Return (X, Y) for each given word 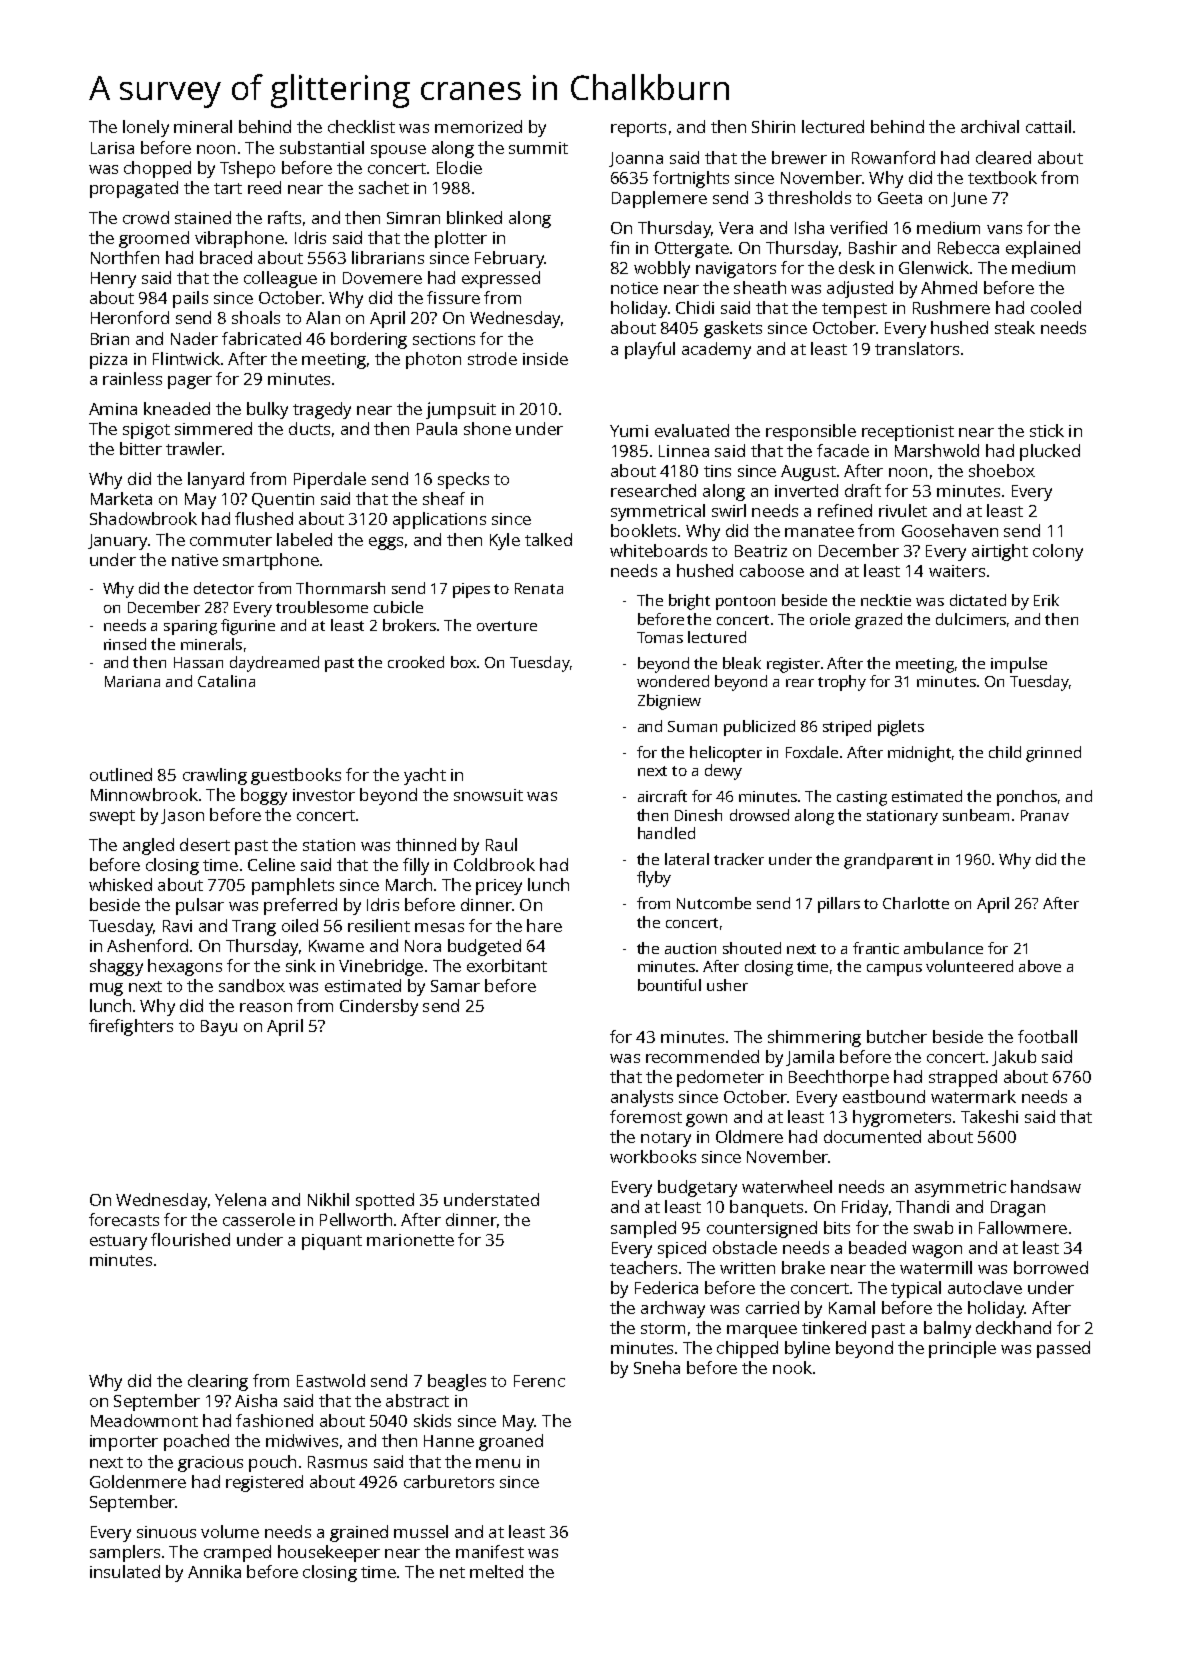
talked (548, 539)
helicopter (726, 754)
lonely (146, 128)
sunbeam (976, 815)
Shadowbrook (143, 518)
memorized (478, 126)
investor (324, 795)
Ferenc (539, 1381)
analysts (642, 1098)
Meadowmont (144, 1420)
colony (1058, 552)
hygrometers (902, 1118)
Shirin (773, 126)
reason (266, 1007)
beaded (877, 1247)
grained (359, 1533)
